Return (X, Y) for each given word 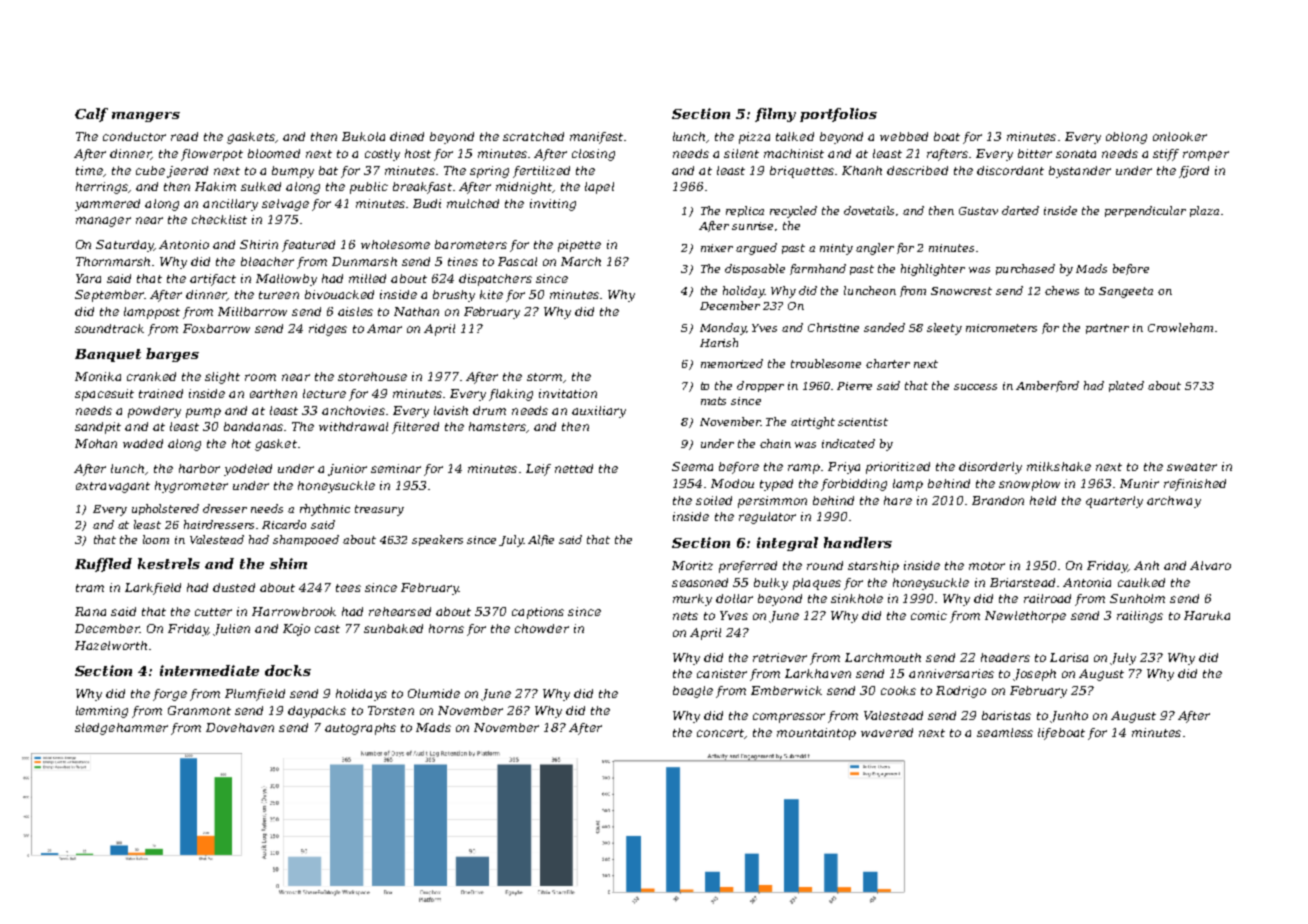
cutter (213, 612)
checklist (219, 219)
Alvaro (1210, 565)
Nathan (416, 311)
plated (1126, 386)
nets (685, 616)
